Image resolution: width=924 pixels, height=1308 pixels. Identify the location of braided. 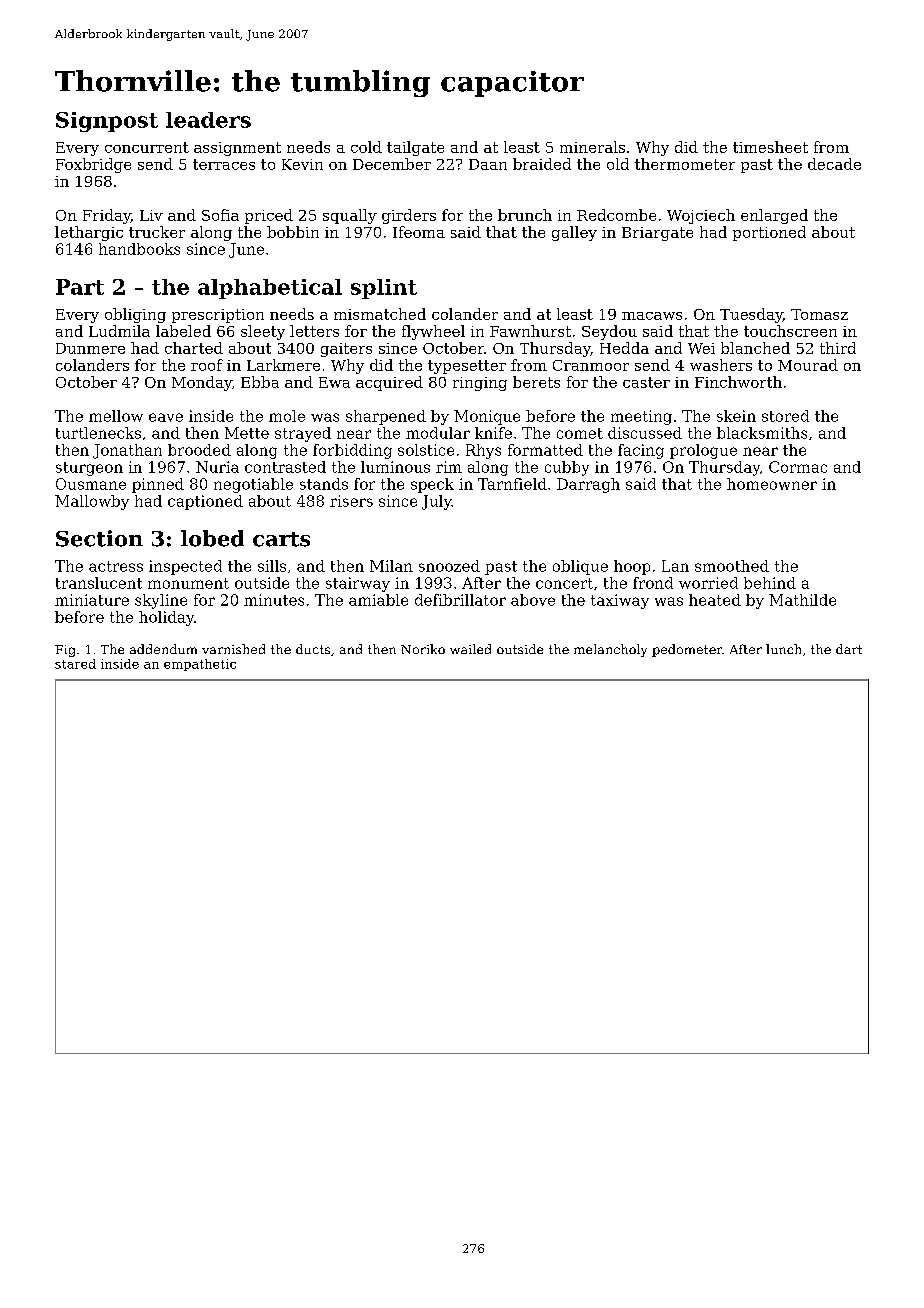
(542, 164).
